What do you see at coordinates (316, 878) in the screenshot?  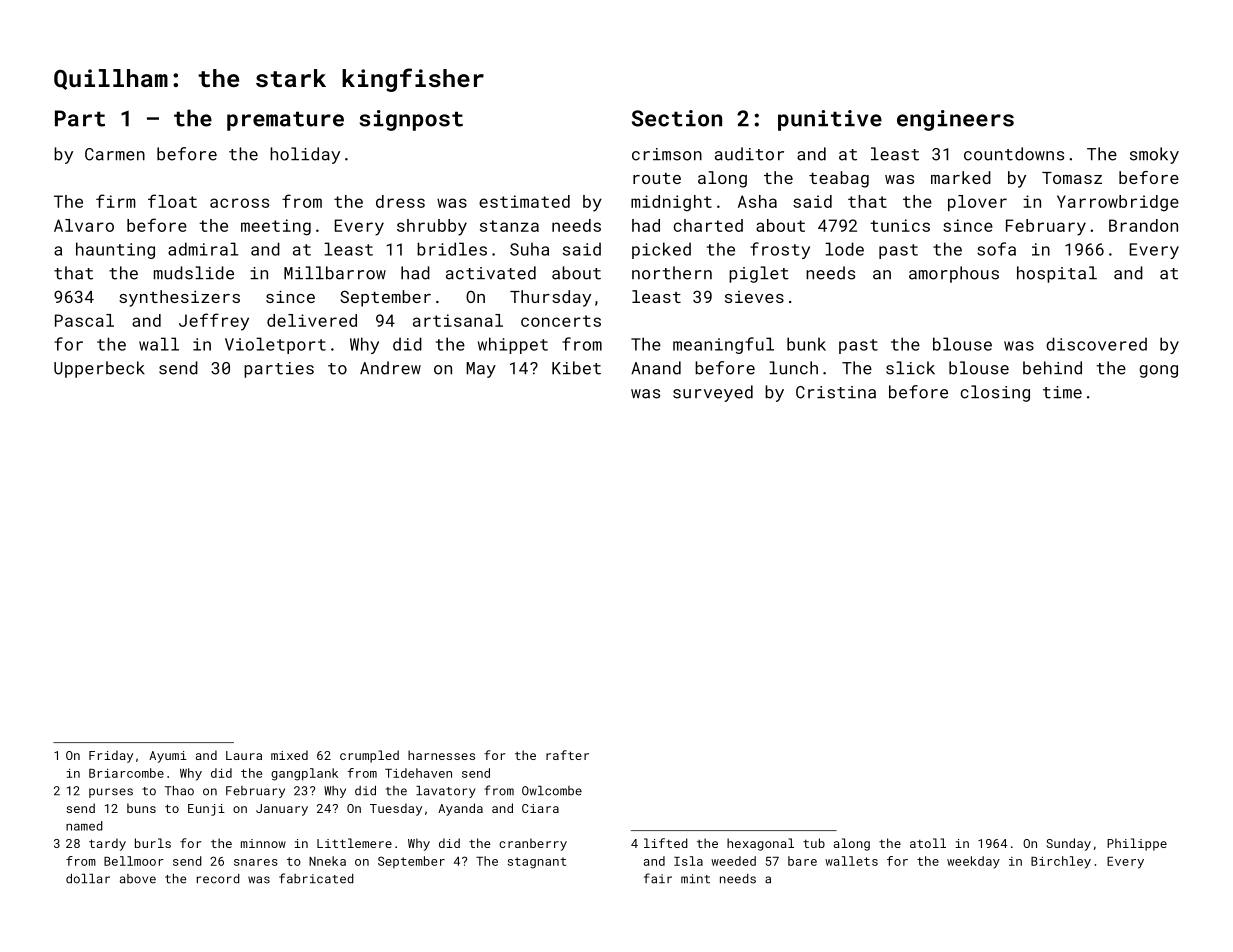 I see `fabricated` at bounding box center [316, 878].
